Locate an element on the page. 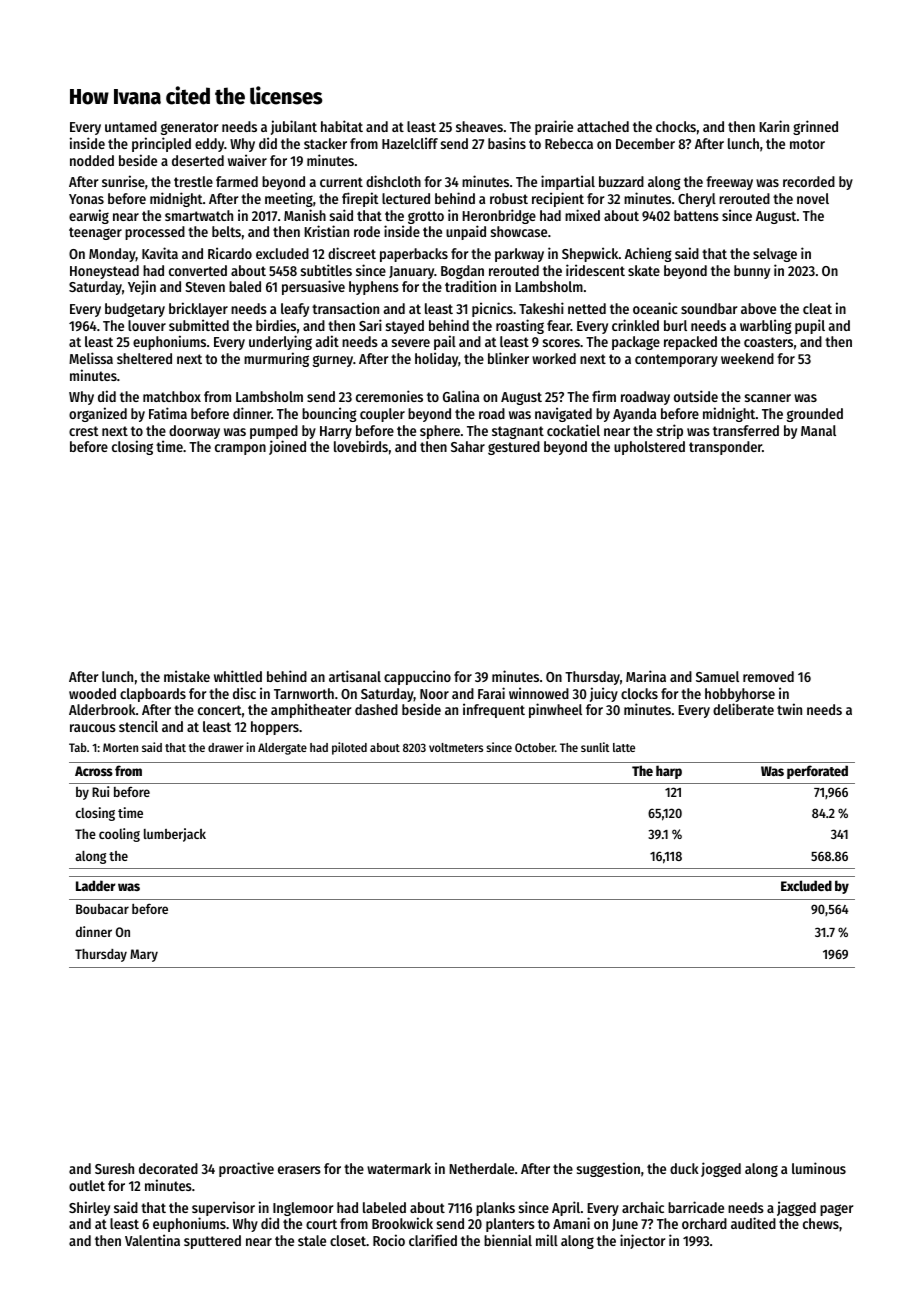  sheaves is located at coordinates (479, 126).
